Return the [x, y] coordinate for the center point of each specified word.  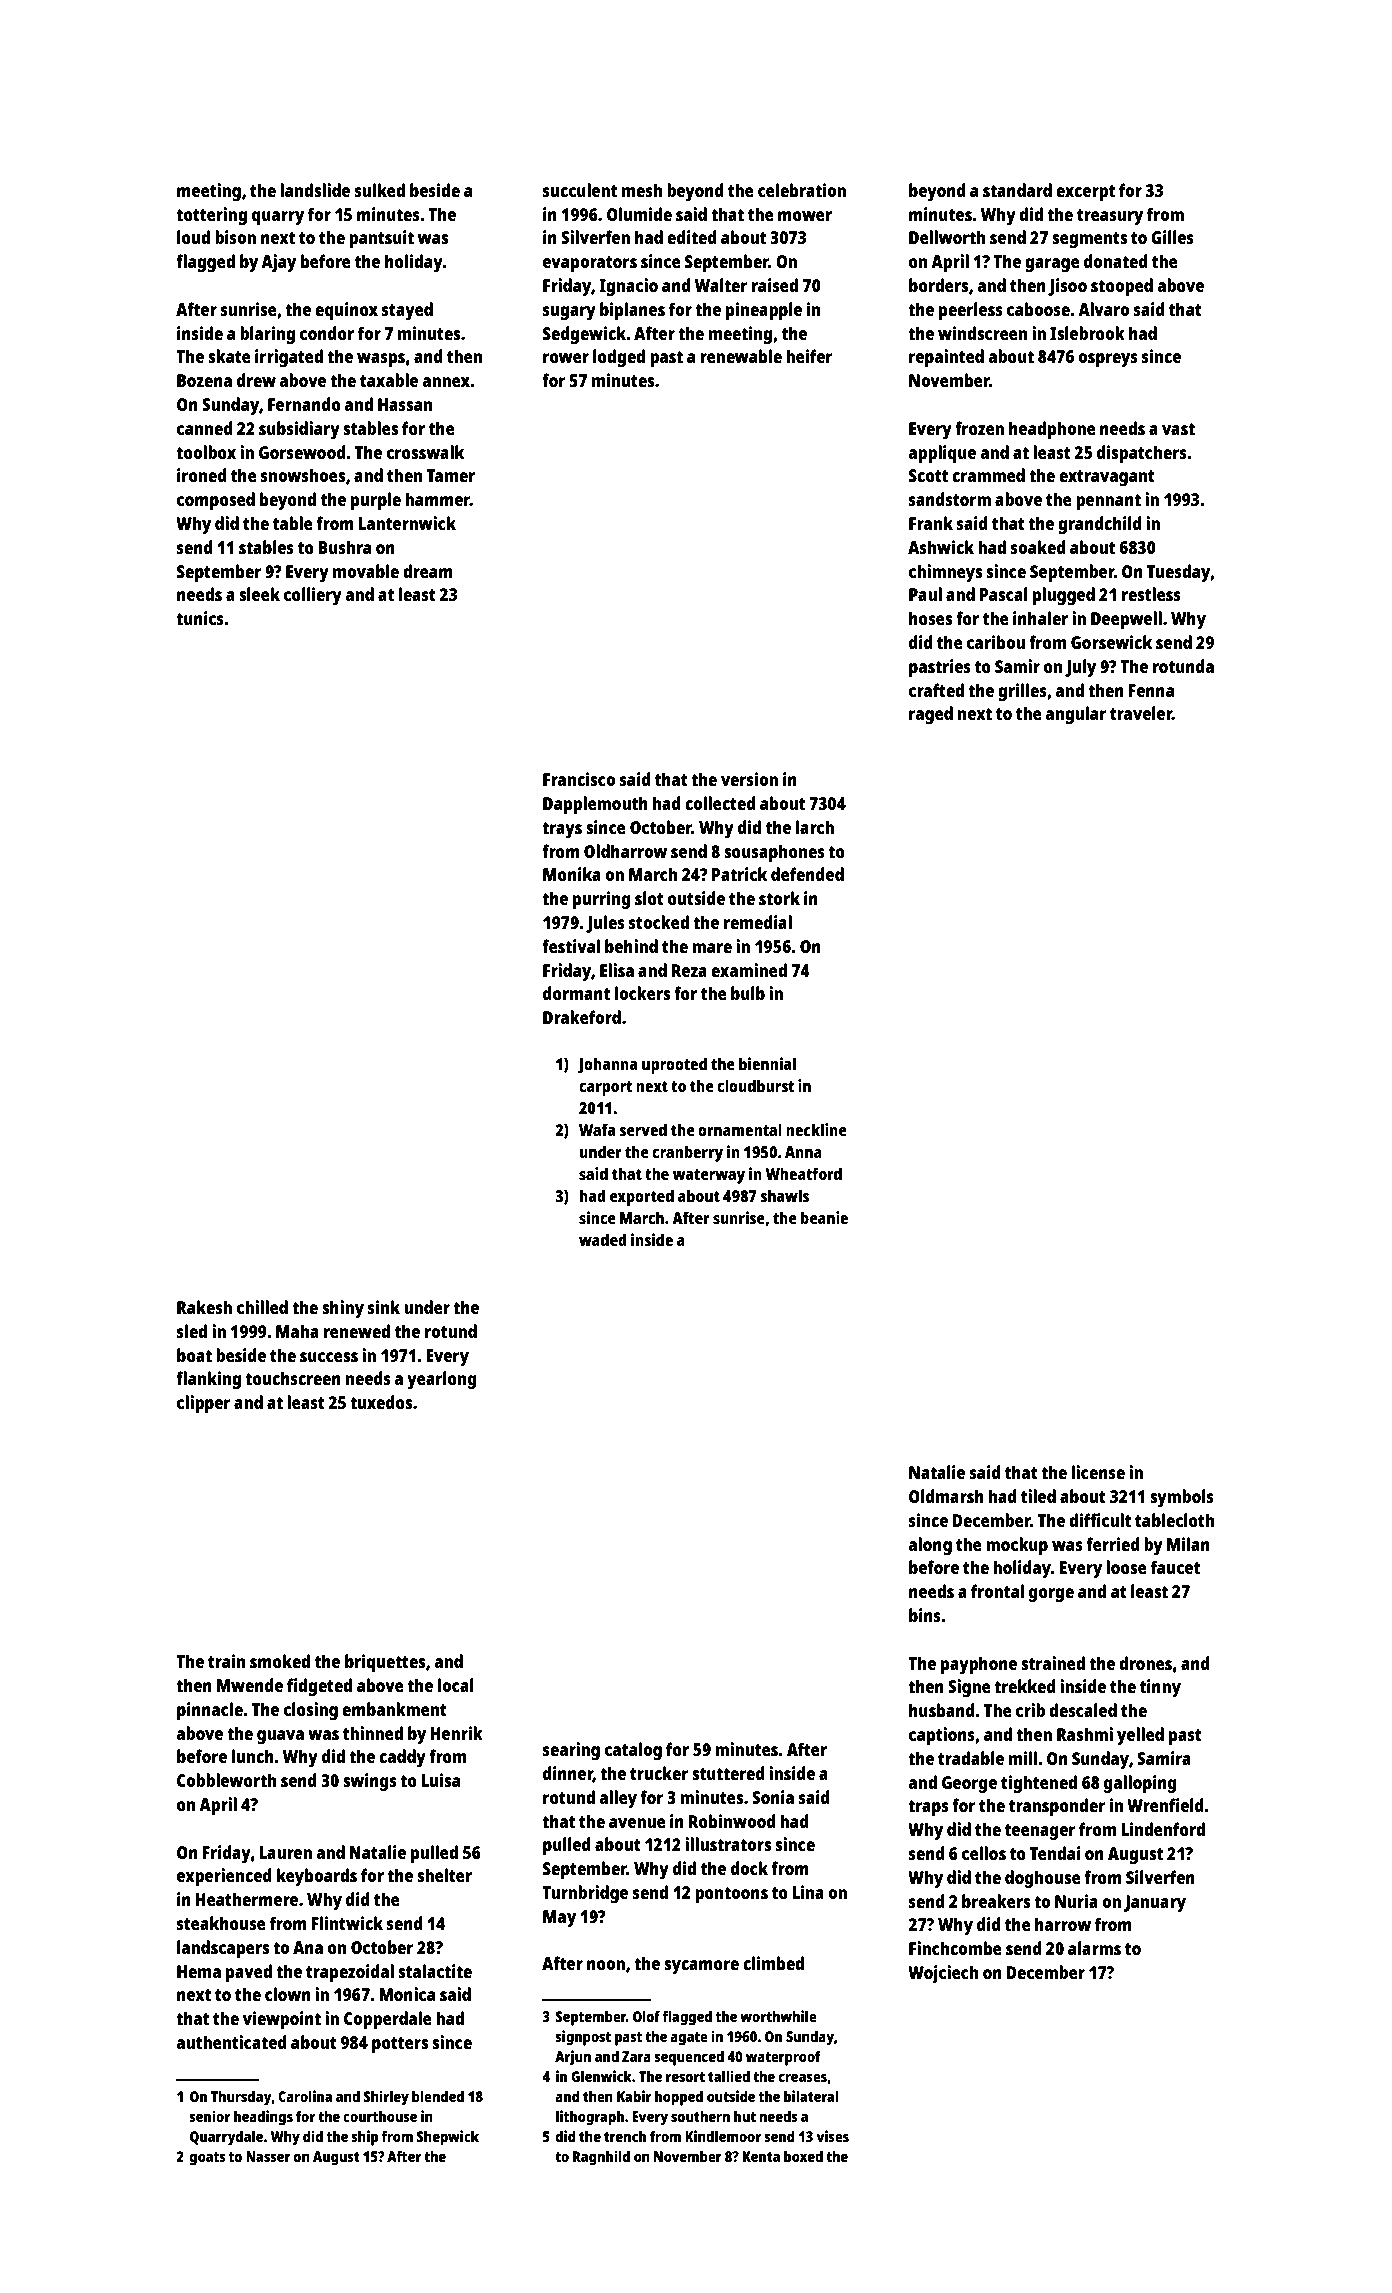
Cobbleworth [226, 1780]
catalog [633, 1751]
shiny [343, 1309]
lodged [619, 358]
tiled [1038, 1496]
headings [263, 2118]
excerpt [1085, 193]
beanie [824, 1217]
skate [229, 356]
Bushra [344, 547]
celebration [802, 190]
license [1098, 1472]
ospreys [1108, 360]
